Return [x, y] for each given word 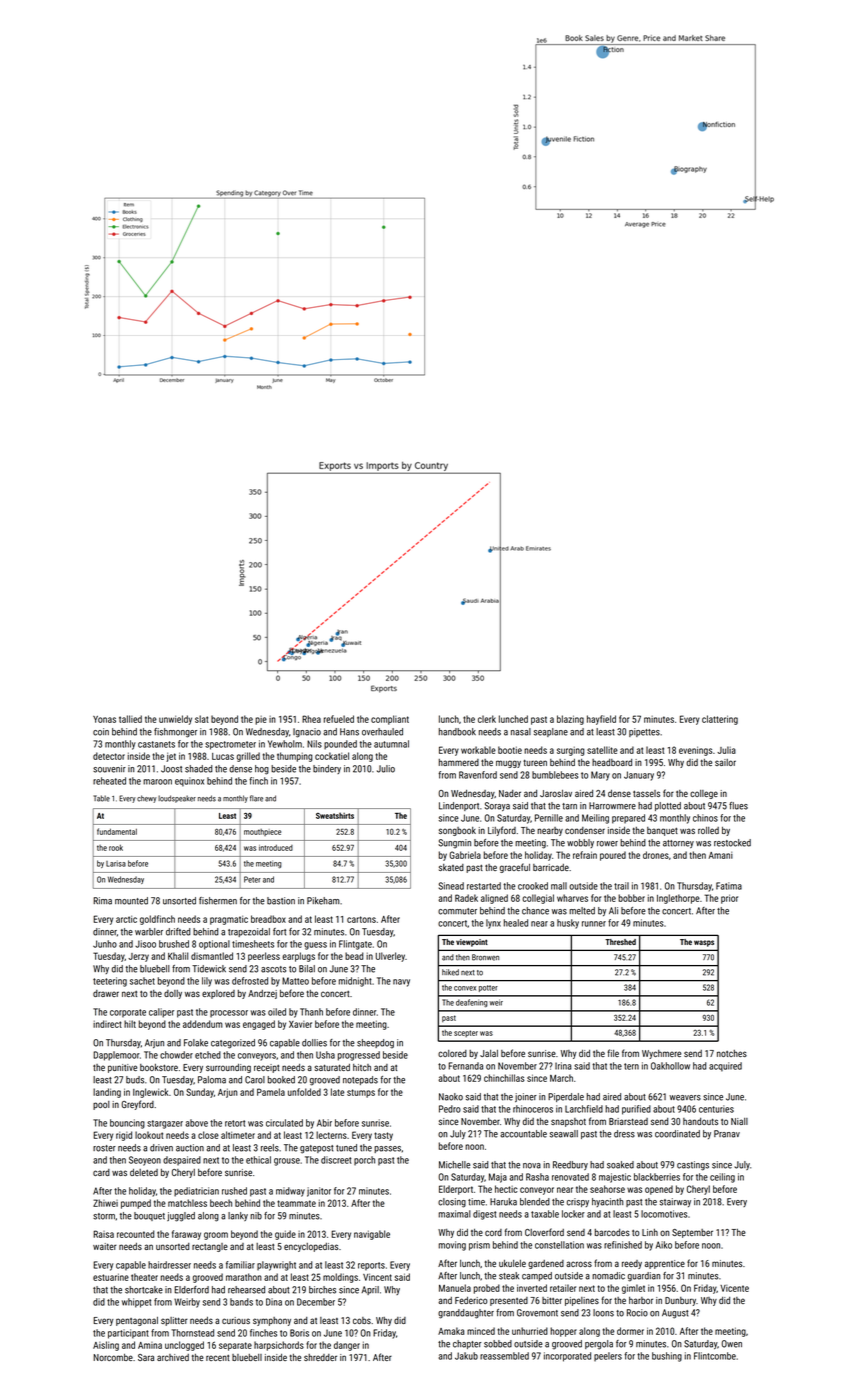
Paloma [212, 1080]
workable [478, 750]
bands [241, 1302]
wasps [704, 943]
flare [256, 798]
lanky [238, 1216]
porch [364, 1161]
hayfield [601, 720]
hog [262, 770]
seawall [564, 1134]
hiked [450, 972]
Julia [726, 750]
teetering [110, 982]
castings [693, 1166]
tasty [383, 1136]
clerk [487, 719]
